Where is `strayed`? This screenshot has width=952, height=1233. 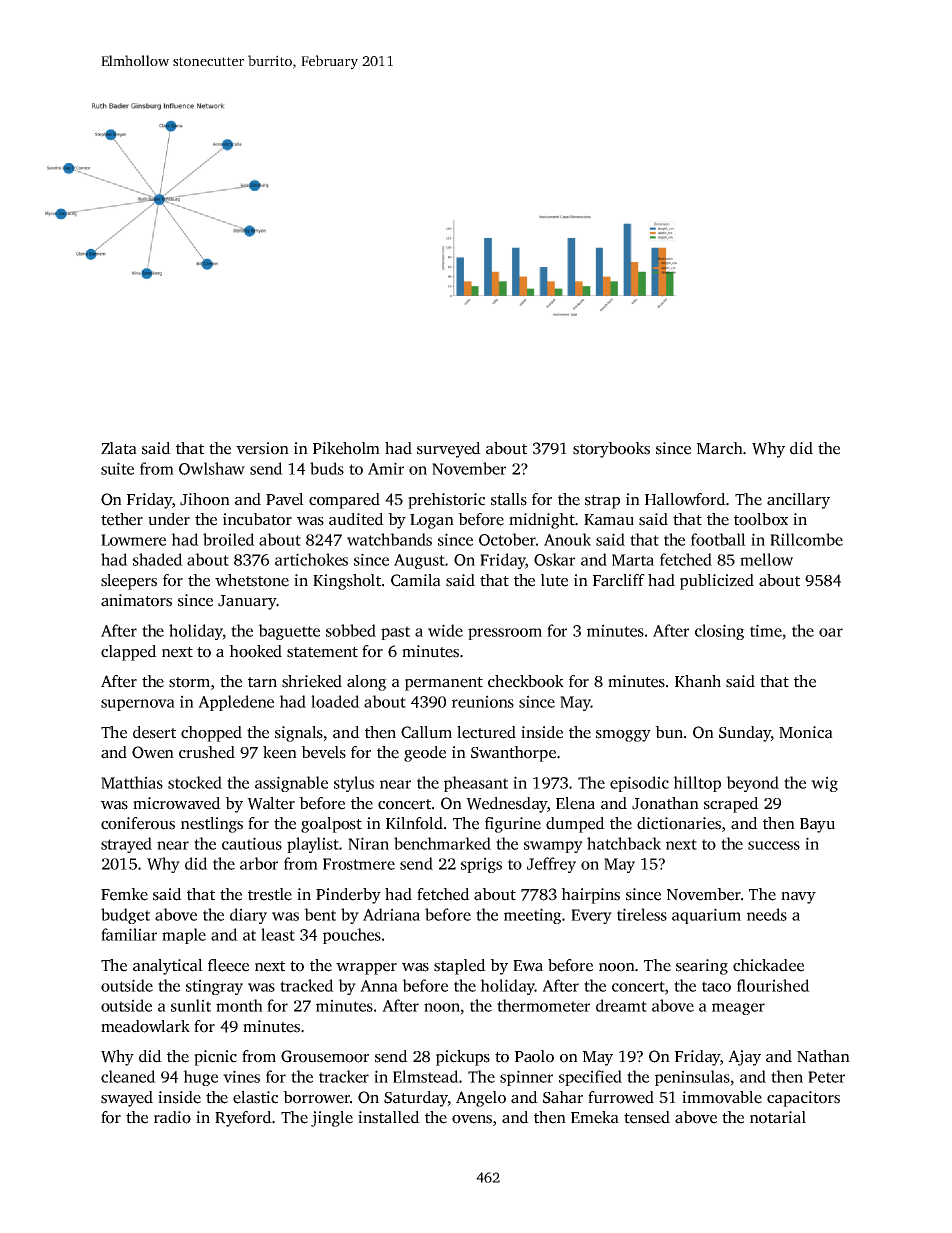
strayed is located at coordinates (126, 845).
